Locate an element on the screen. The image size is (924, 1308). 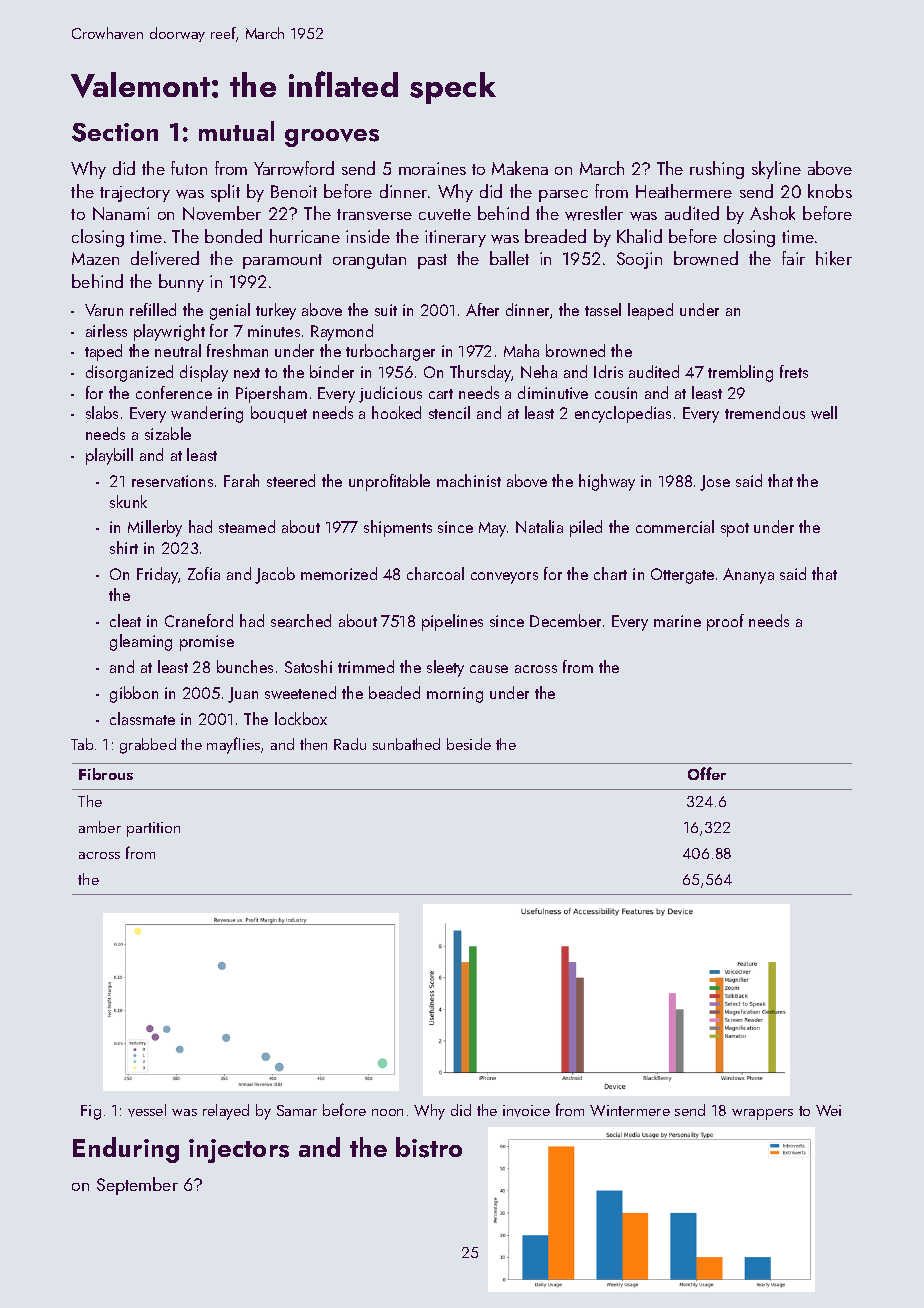
mutual is located at coordinates (236, 131).
